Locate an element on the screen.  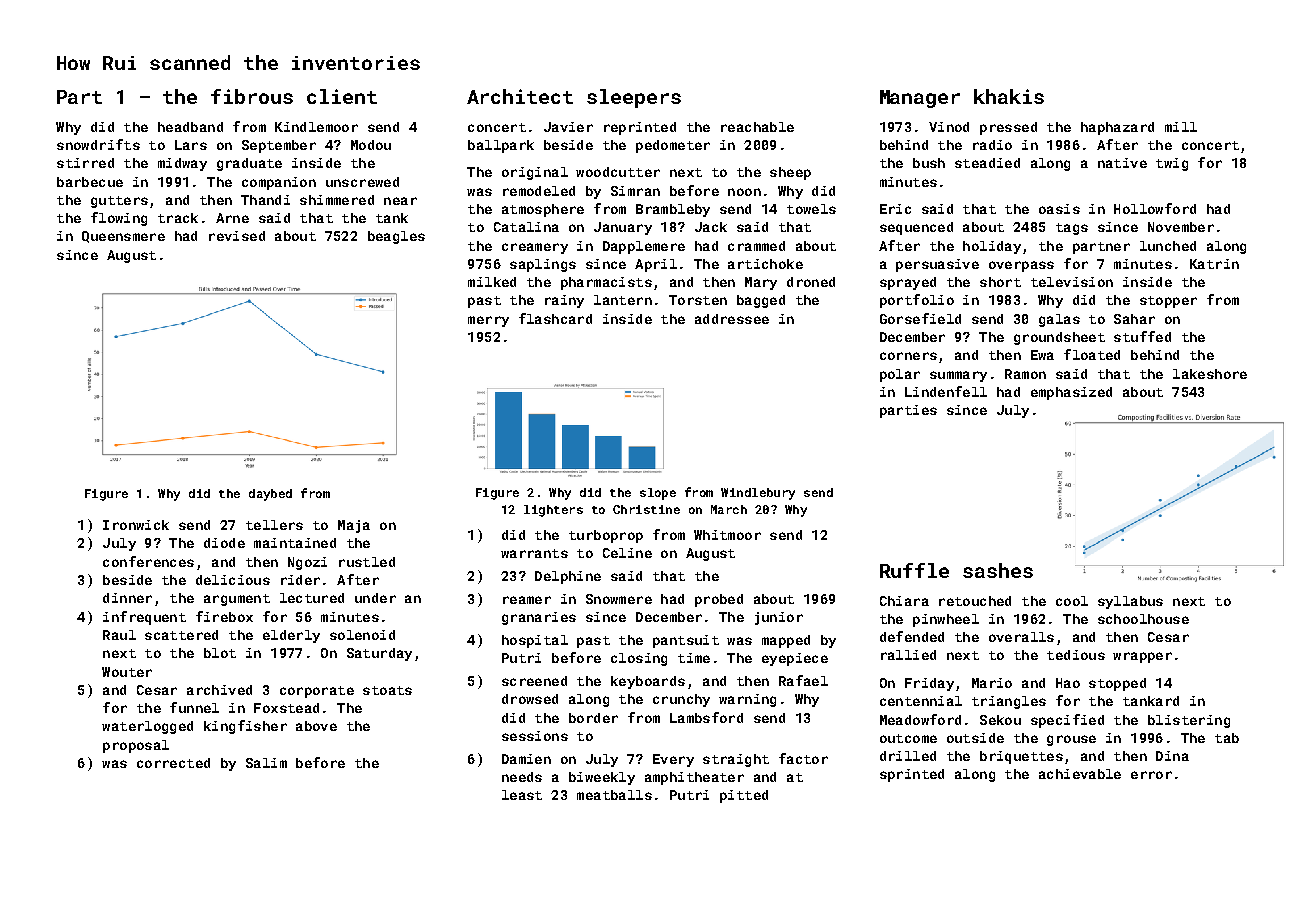
remodeled is located at coordinates (539, 191).
